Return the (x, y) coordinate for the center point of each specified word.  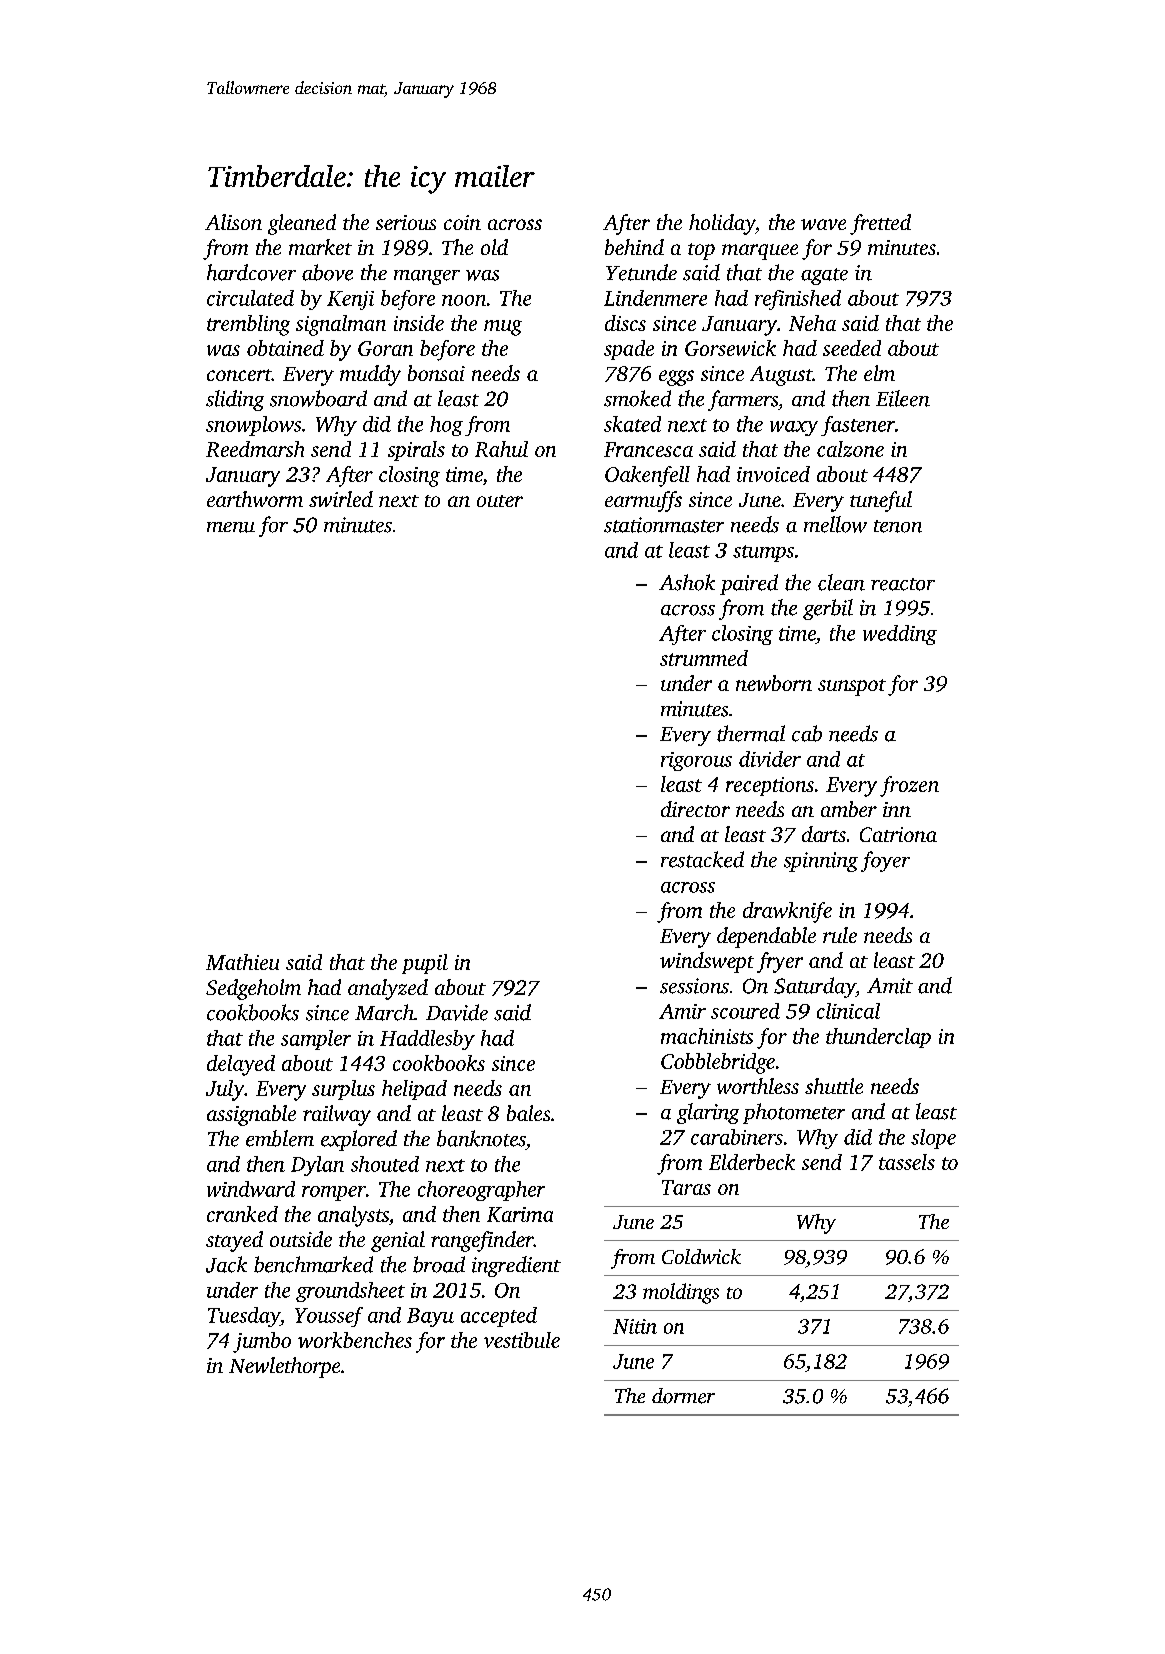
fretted (880, 224)
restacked (702, 859)
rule (840, 935)
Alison (233, 222)
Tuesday (244, 1317)
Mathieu (242, 962)
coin (462, 222)
